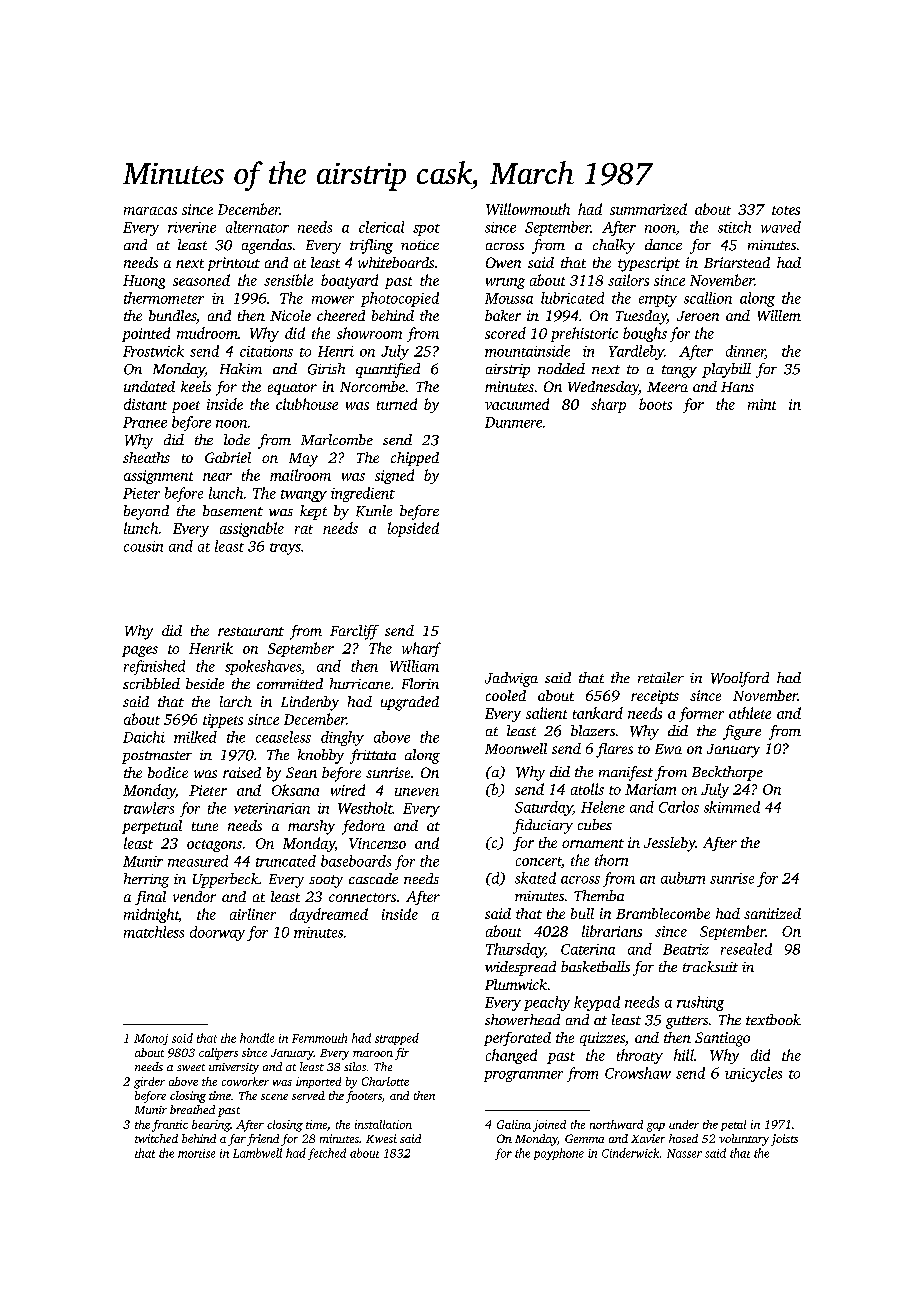 The height and width of the page is (1311, 924). I want to click on flares, so click(614, 750).
